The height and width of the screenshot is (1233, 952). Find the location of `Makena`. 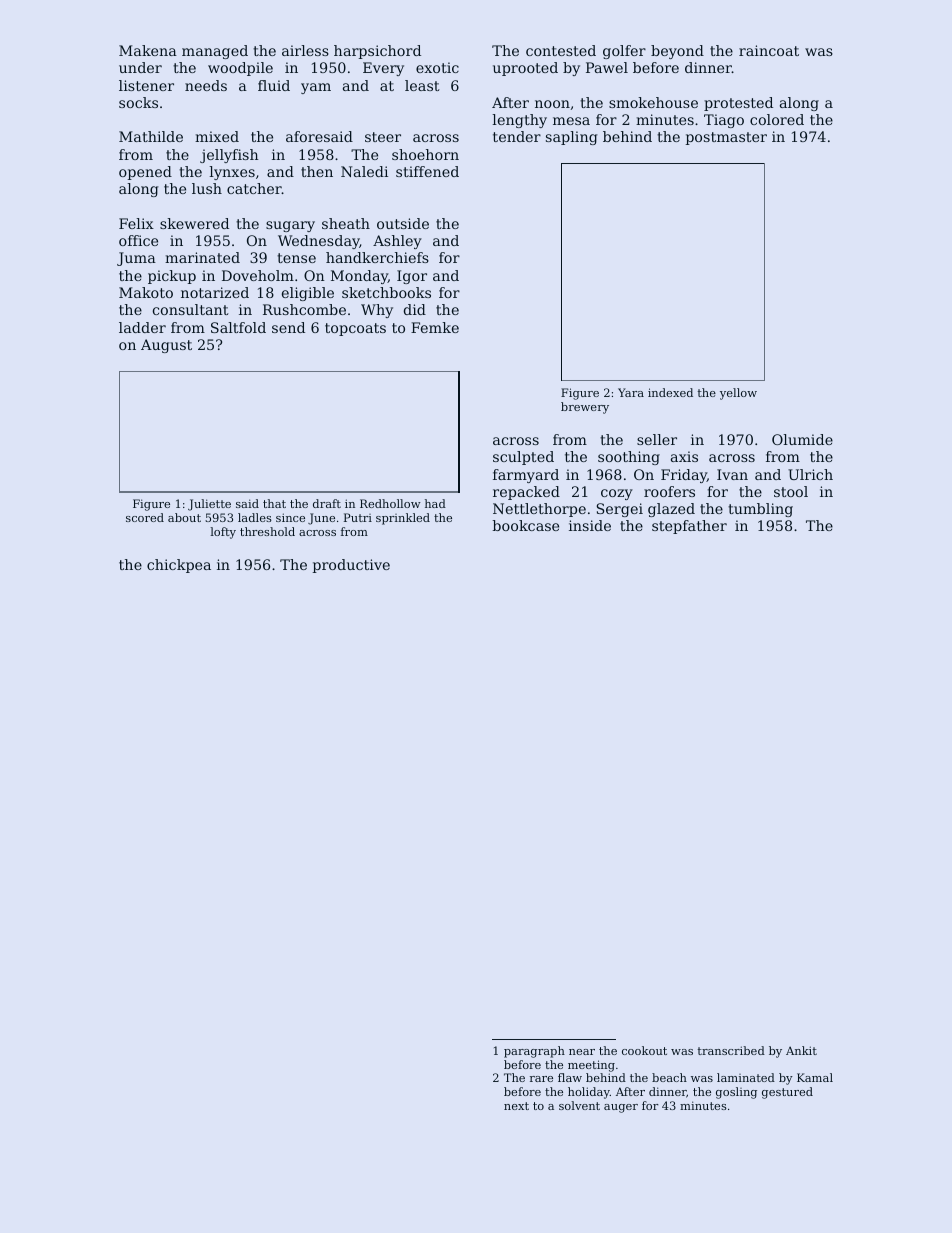

Makena is located at coordinates (148, 50).
